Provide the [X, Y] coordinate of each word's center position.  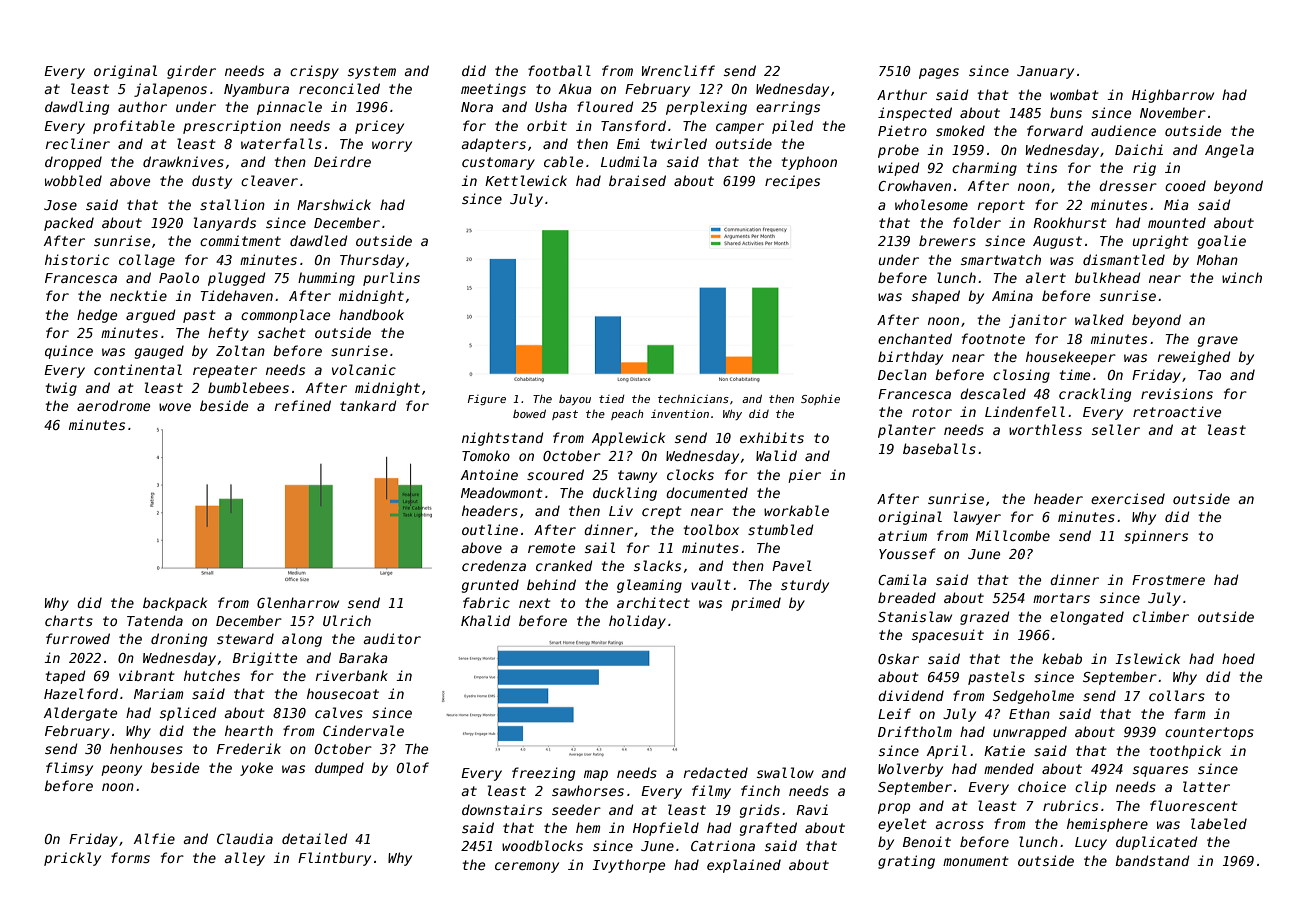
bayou [575, 399]
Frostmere [1168, 580]
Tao [1209, 375]
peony [121, 770]
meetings [493, 90]
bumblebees [248, 387]
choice [1042, 786]
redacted [716, 772]
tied [612, 399]
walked [1099, 319]
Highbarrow [1173, 96]
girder [191, 72]
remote [551, 548]
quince [69, 352]
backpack [175, 604]
